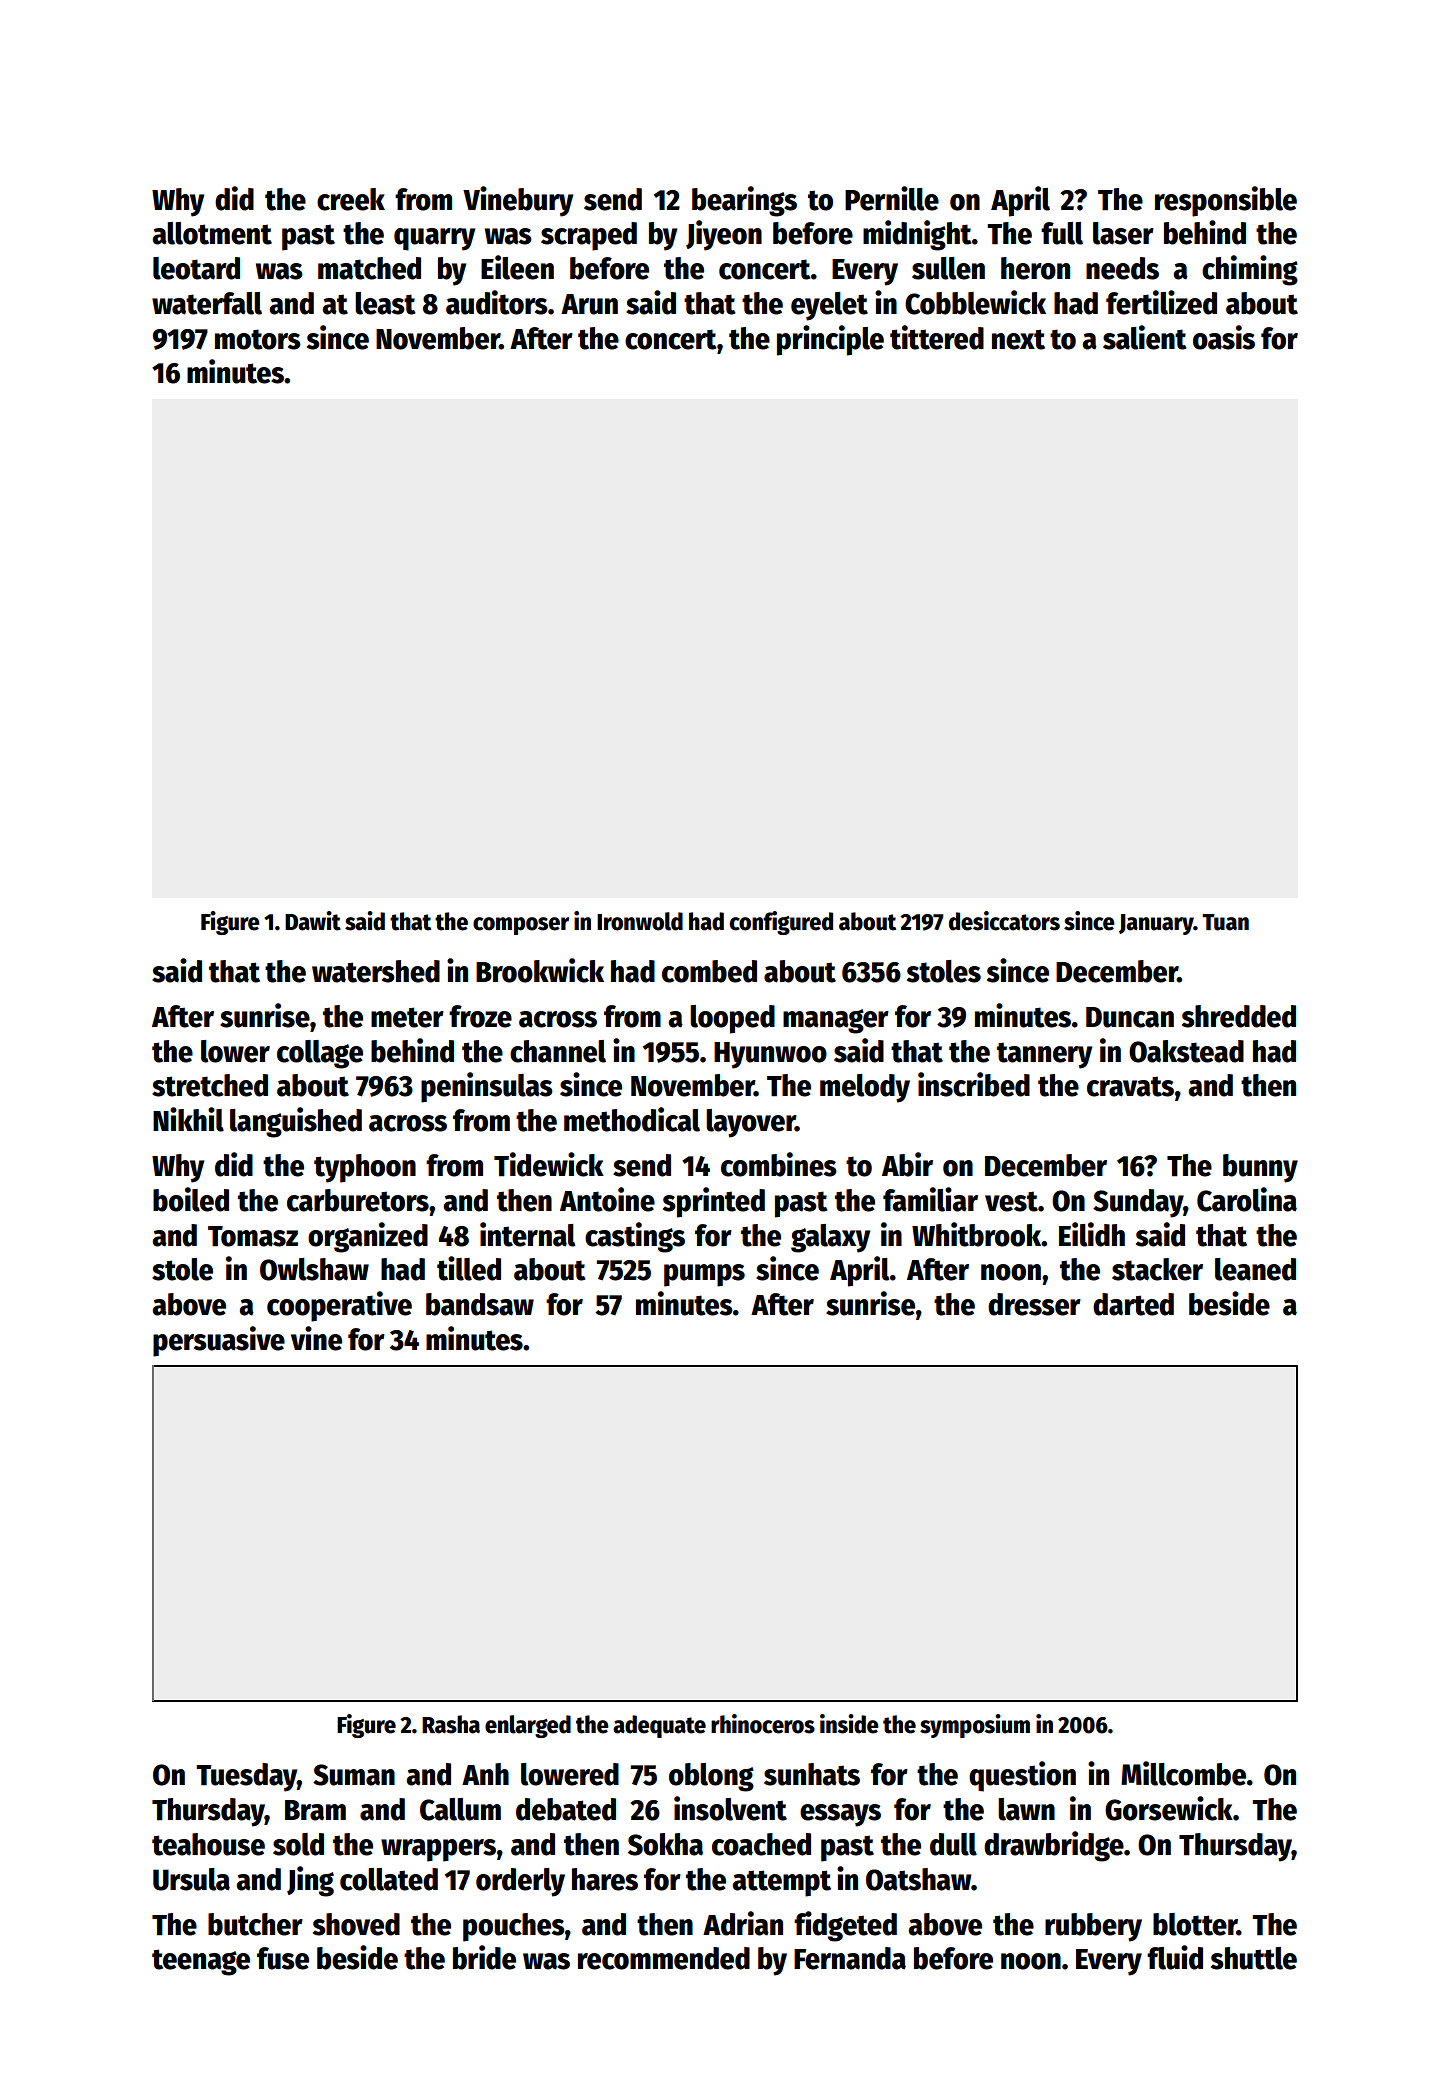 The height and width of the image is (2100, 1450). Describe the element at coordinates (313, 921) in the image. I see `Dawit` at that location.
